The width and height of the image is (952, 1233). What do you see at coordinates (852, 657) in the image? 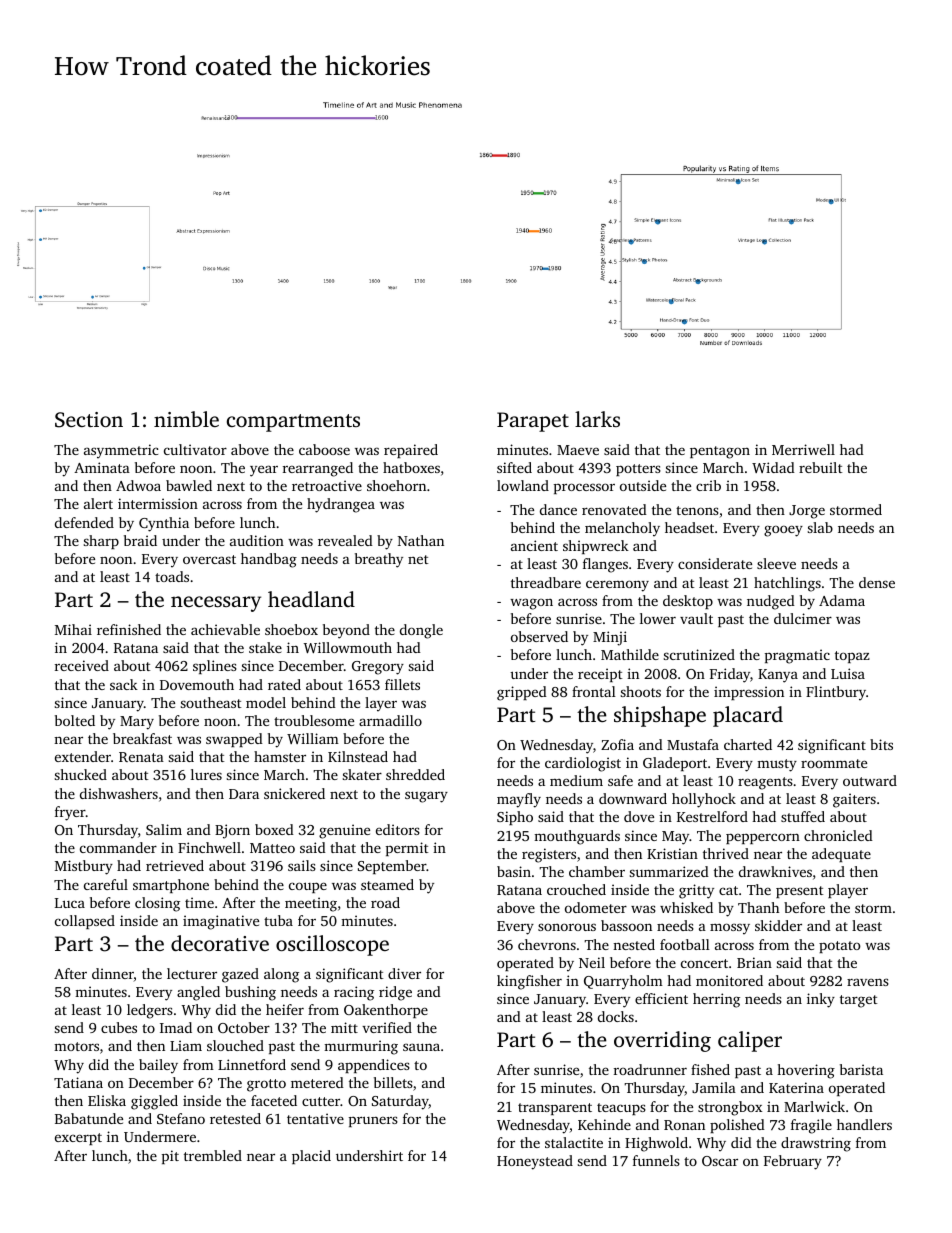
I see `topaz` at bounding box center [852, 657].
